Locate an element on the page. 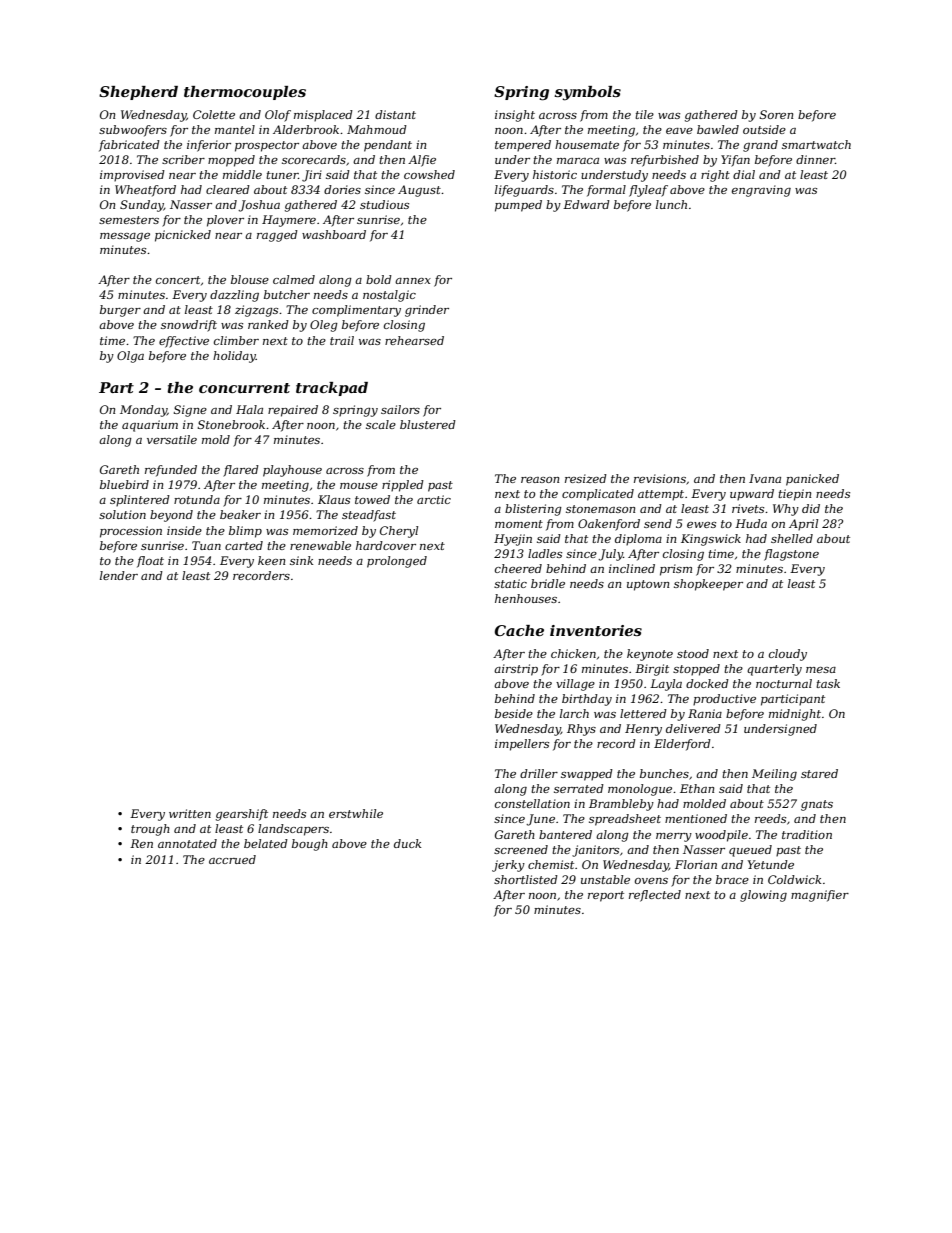 The image size is (952, 1233). Sunday is located at coordinates (142, 206).
